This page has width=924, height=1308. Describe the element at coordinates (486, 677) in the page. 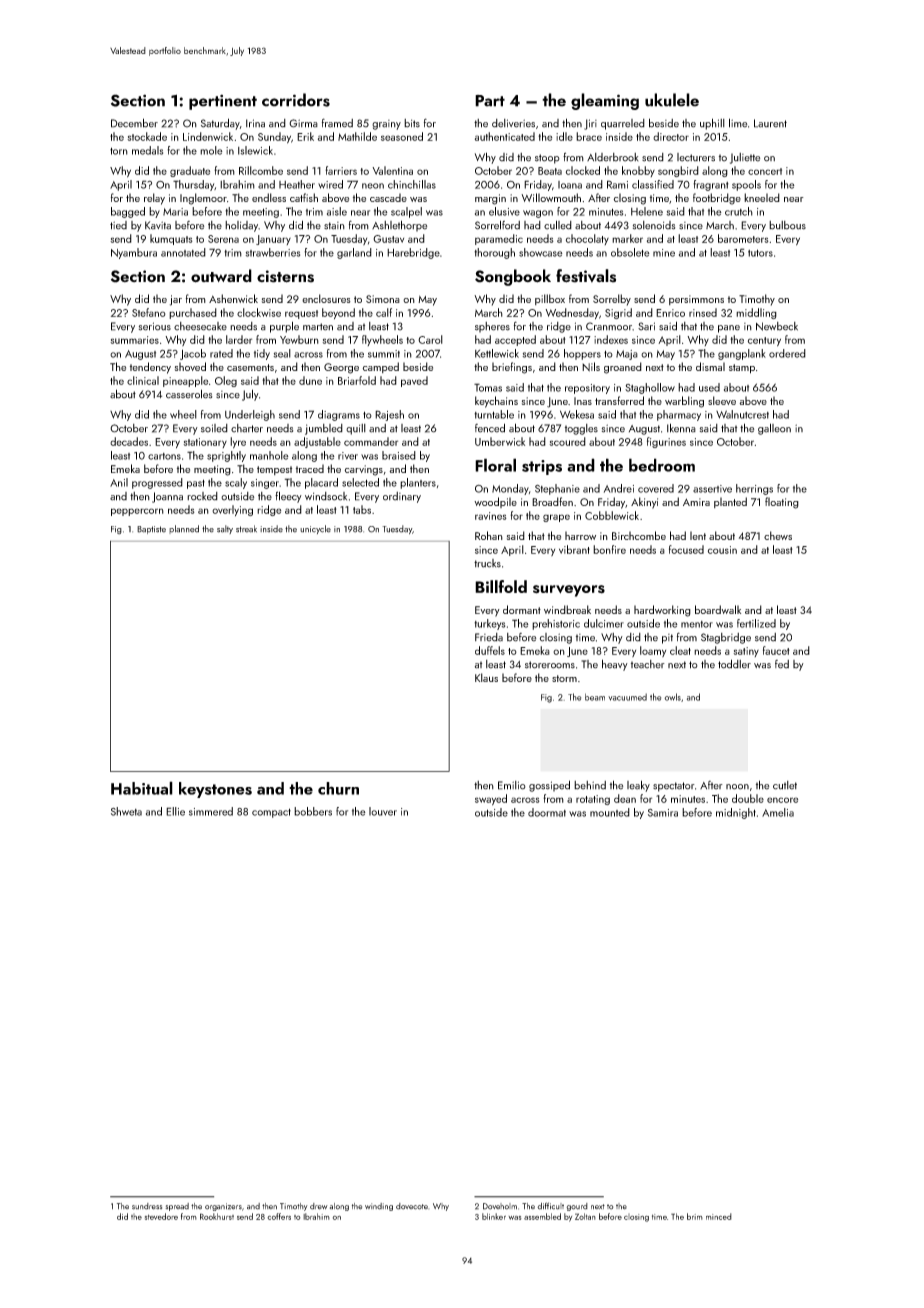

I see `Klaus` at that location.
